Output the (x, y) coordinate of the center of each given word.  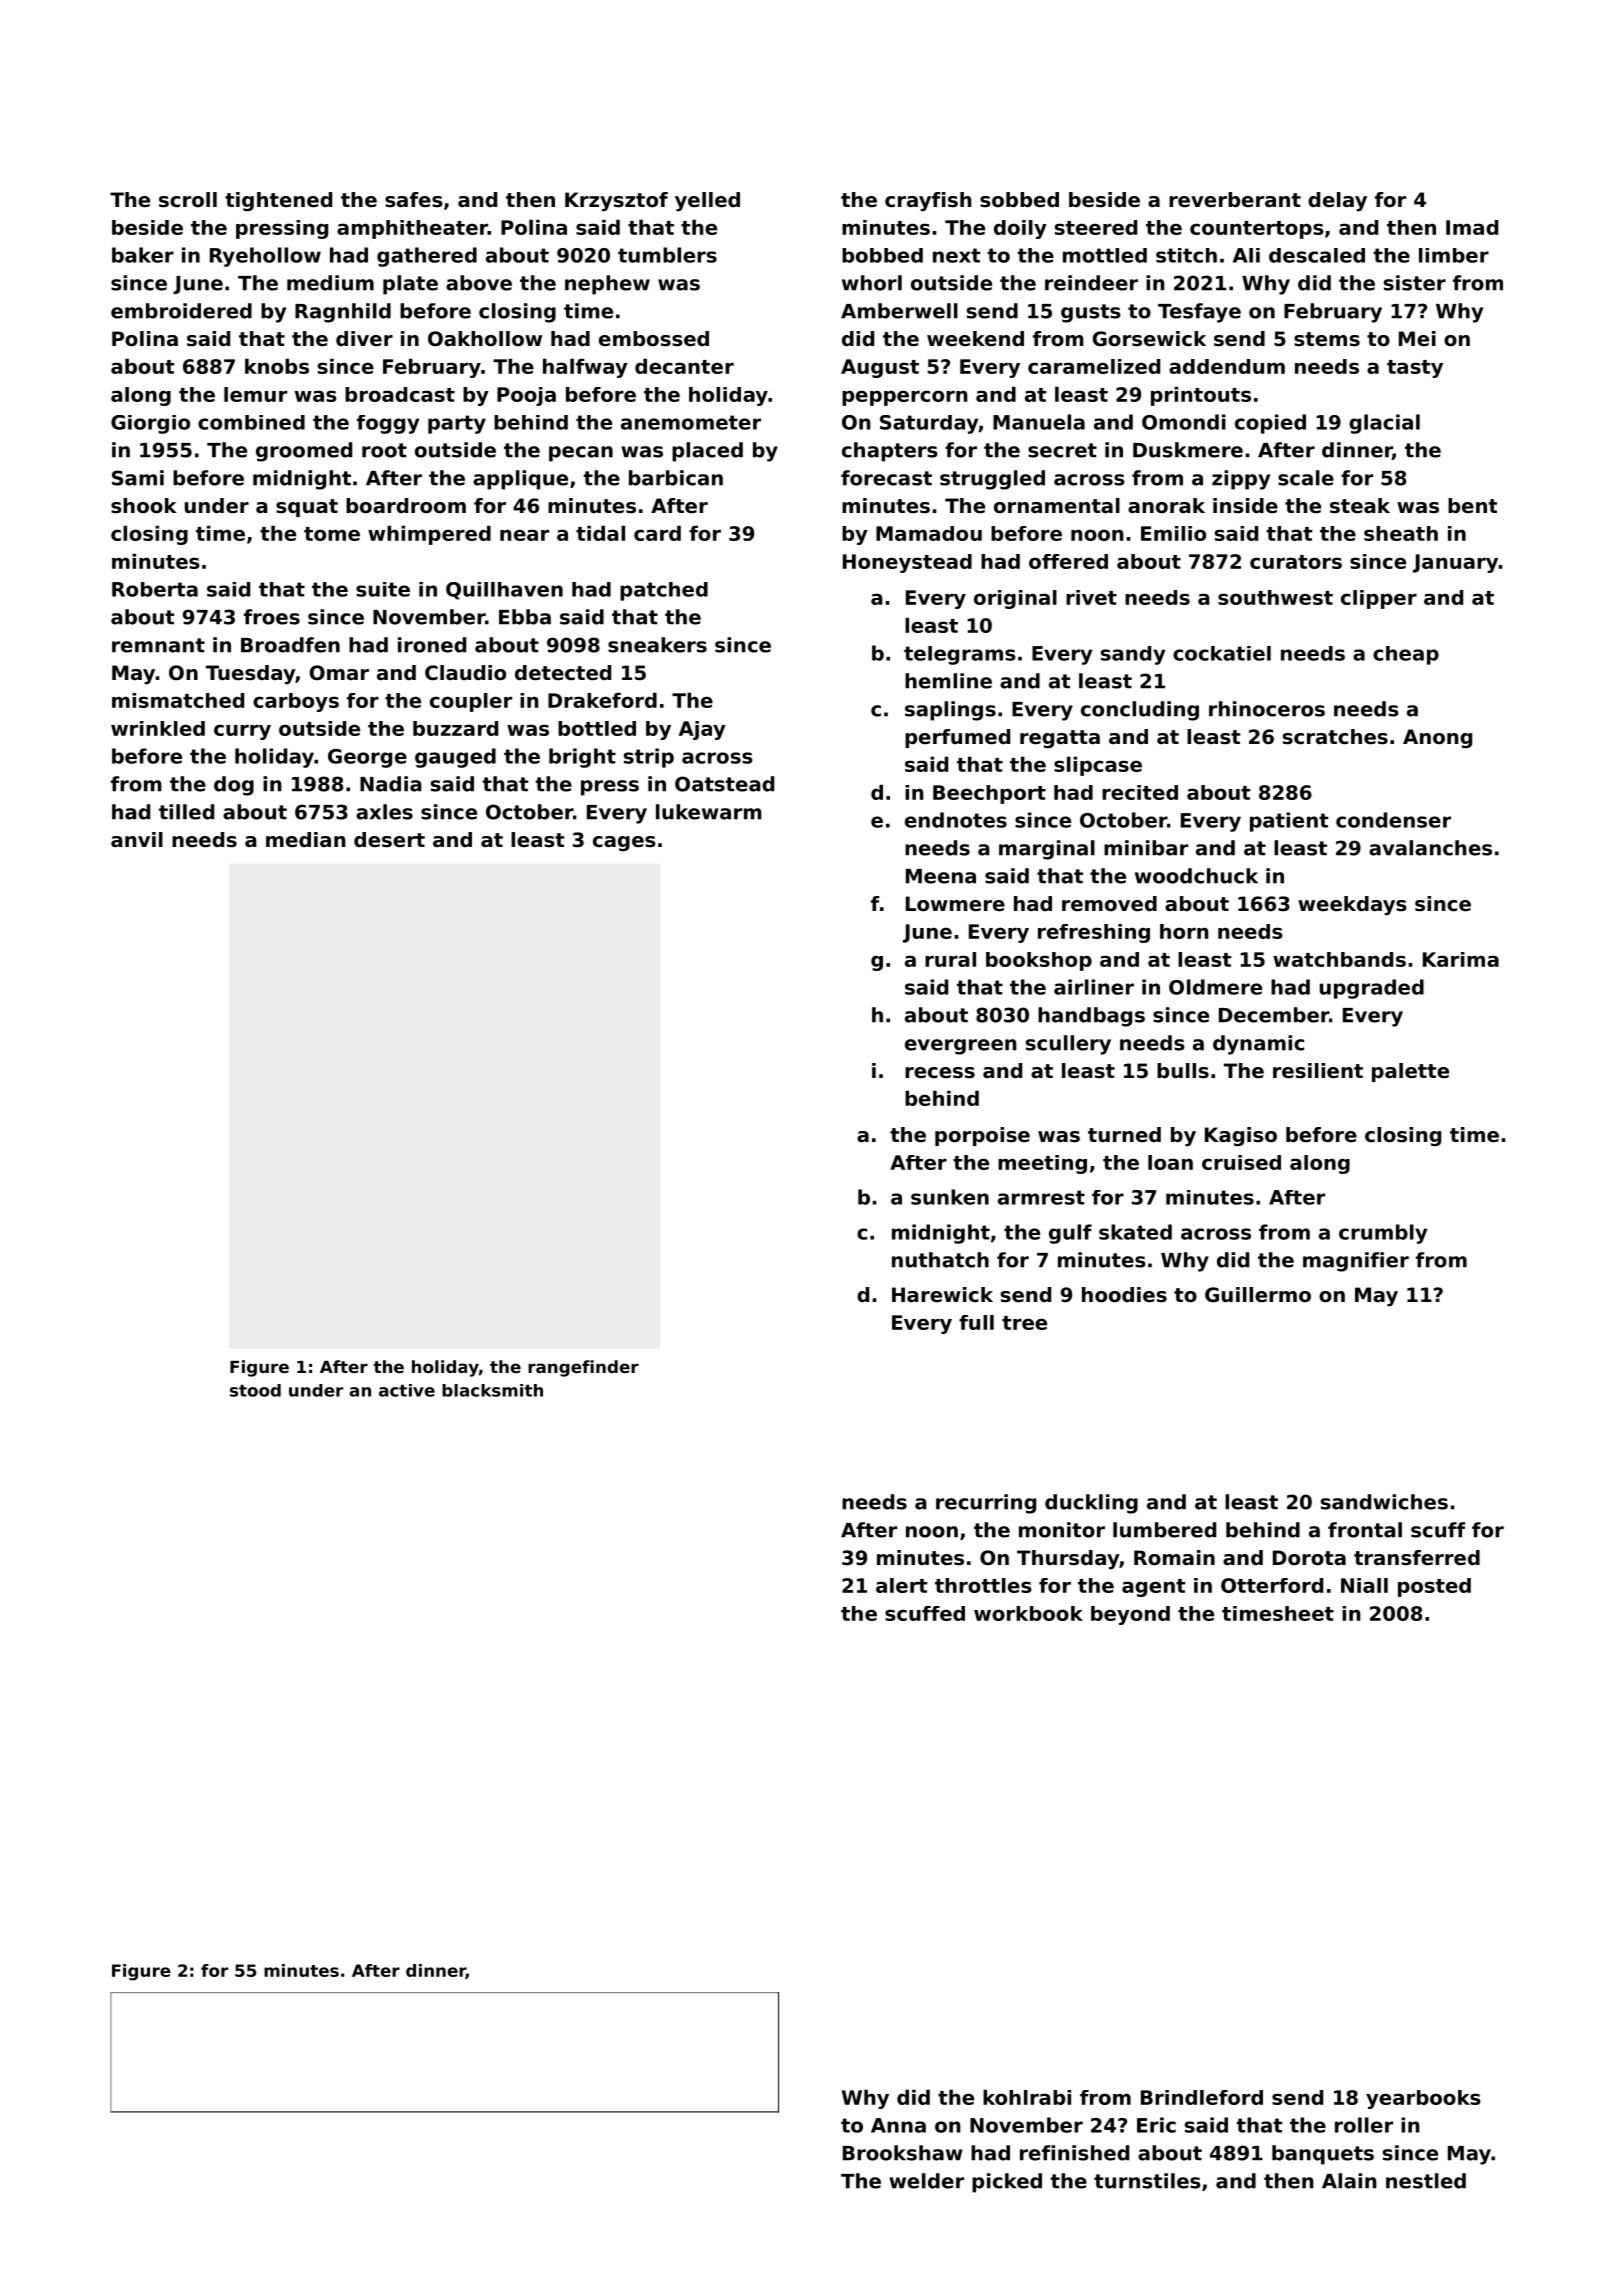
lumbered (1164, 1530)
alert (901, 1585)
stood (255, 1390)
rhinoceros (1267, 709)
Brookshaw (903, 2153)
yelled (707, 202)
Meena (941, 876)
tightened (278, 201)
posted (1434, 1587)
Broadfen (290, 645)
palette (1410, 1072)
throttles (983, 1585)
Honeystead (907, 563)
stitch (1186, 255)
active (407, 1390)
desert (389, 840)
